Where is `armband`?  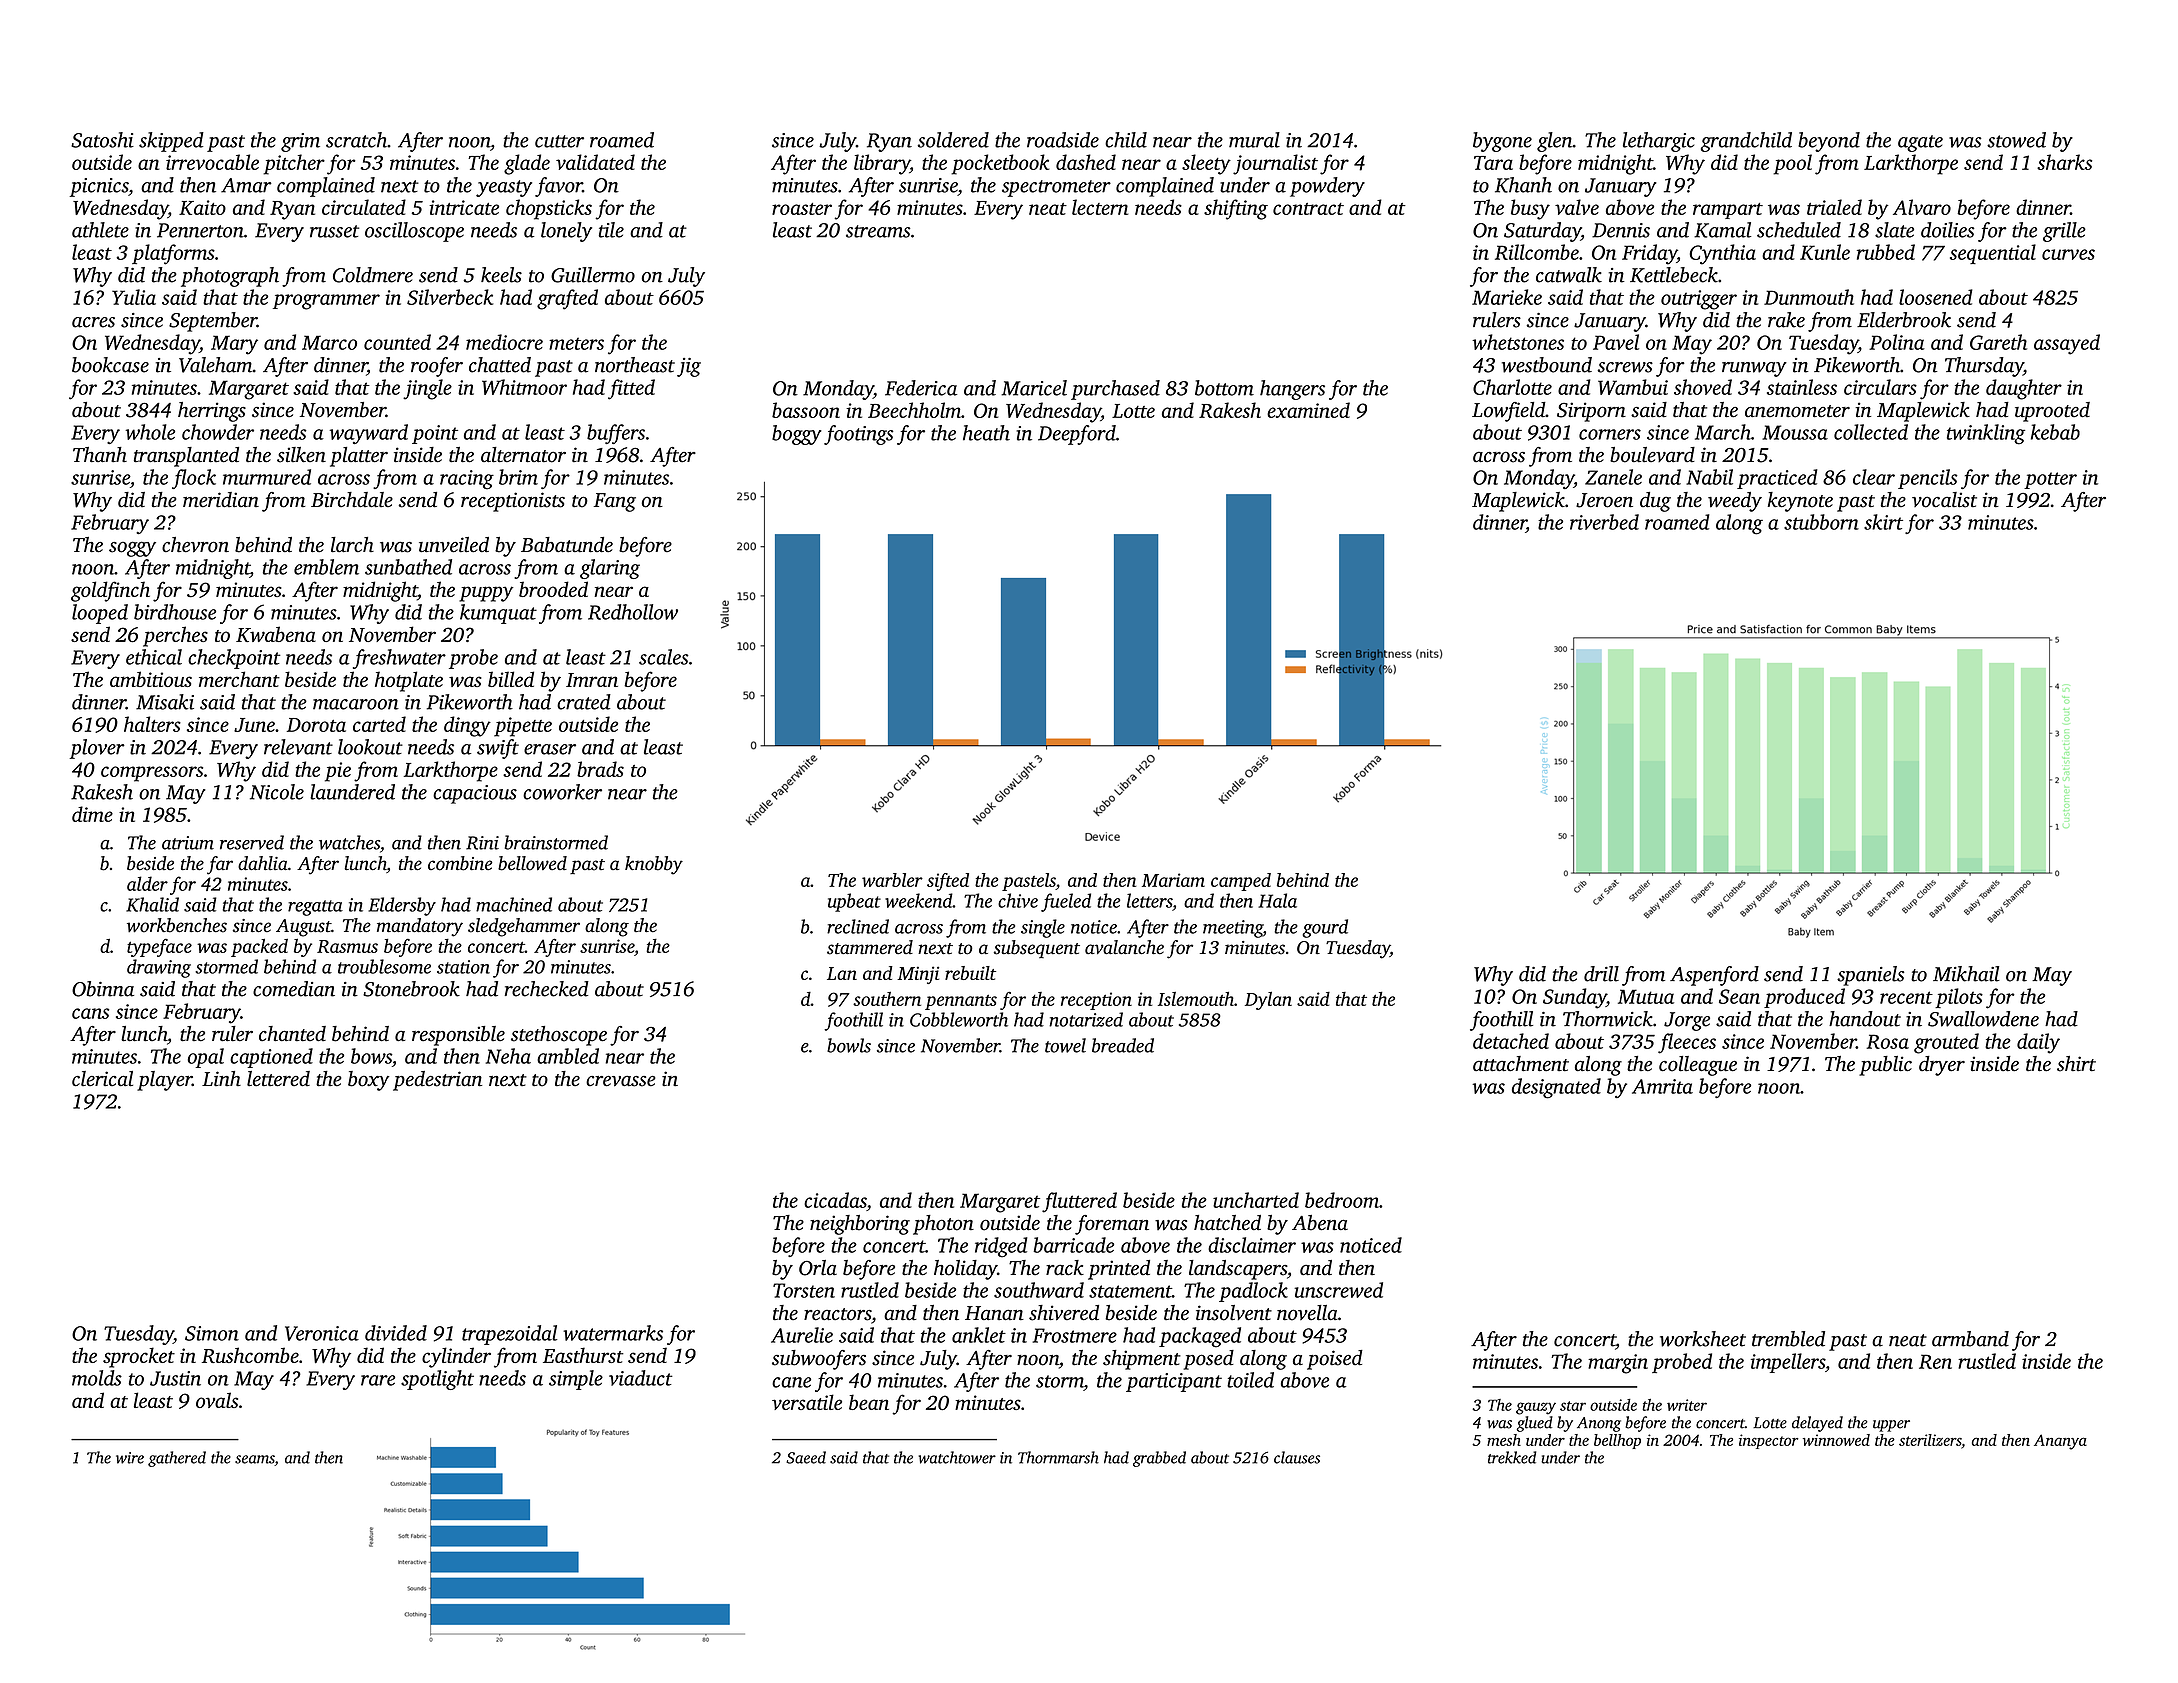 armband is located at coordinates (1970, 1339).
